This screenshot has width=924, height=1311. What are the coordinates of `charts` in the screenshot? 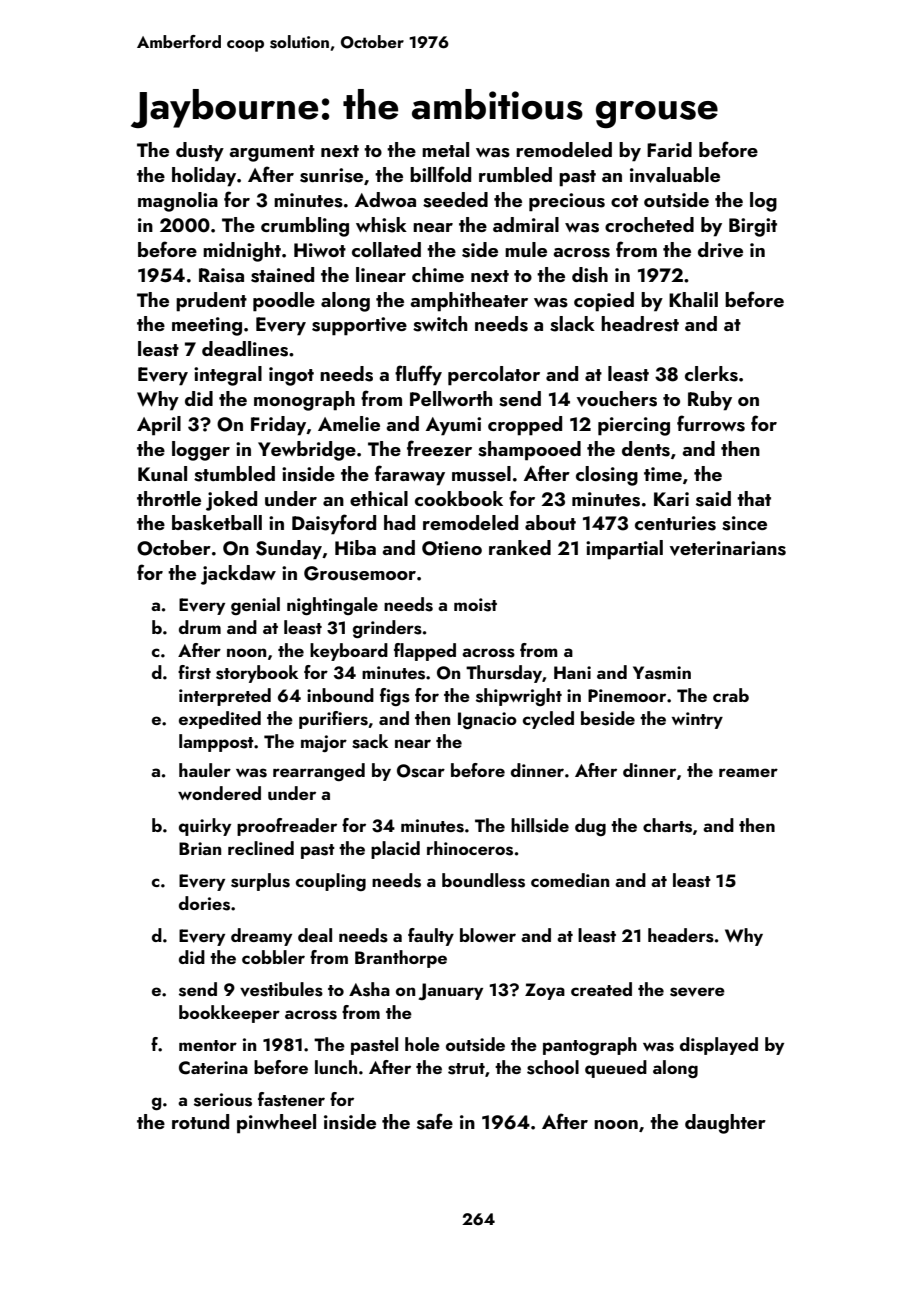 It's located at (667, 825).
